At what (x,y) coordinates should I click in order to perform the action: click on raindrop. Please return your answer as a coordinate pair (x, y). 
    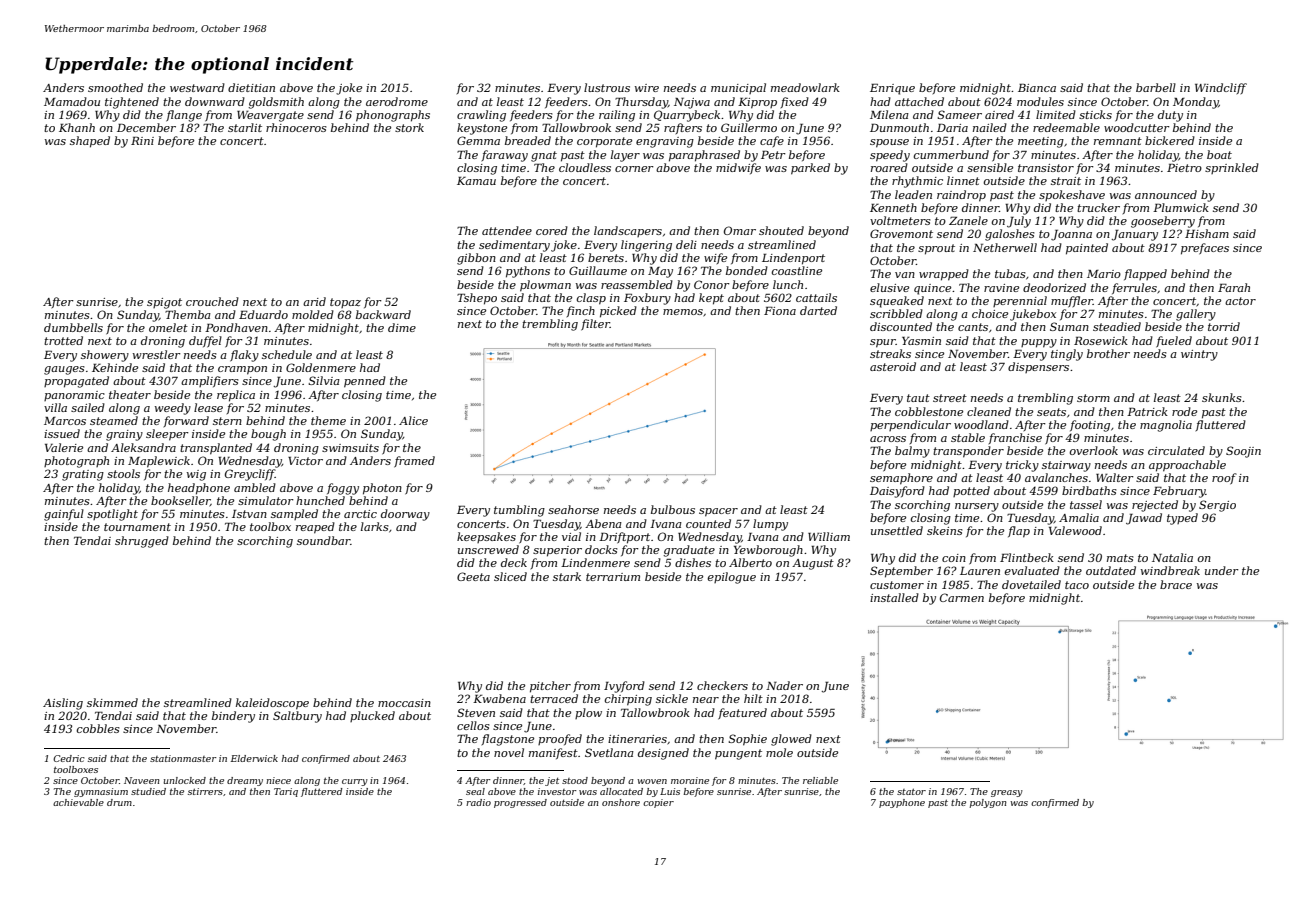
    Looking at the image, I should click on (961, 196).
